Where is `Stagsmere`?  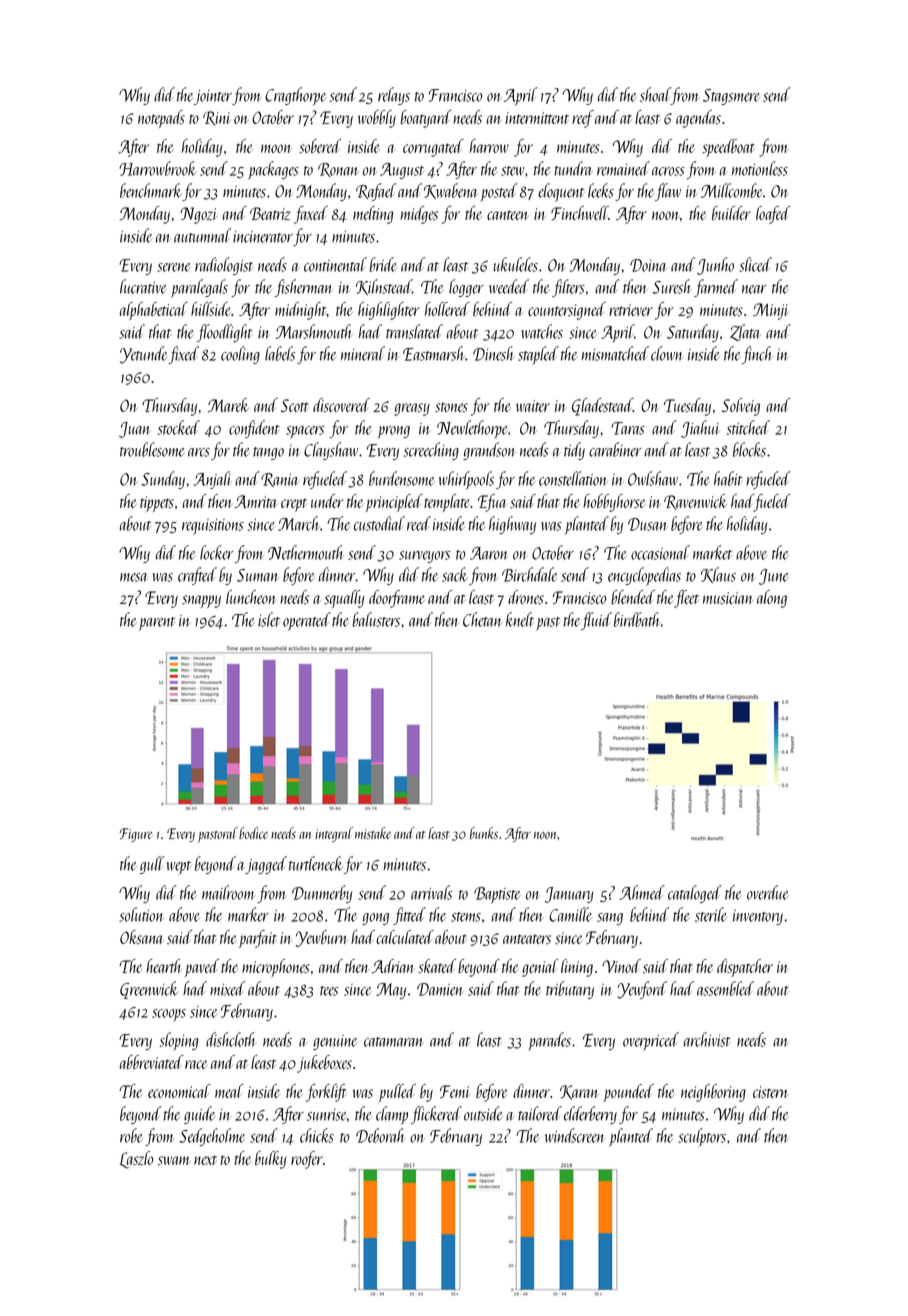 Stagsmere is located at coordinates (731, 97).
